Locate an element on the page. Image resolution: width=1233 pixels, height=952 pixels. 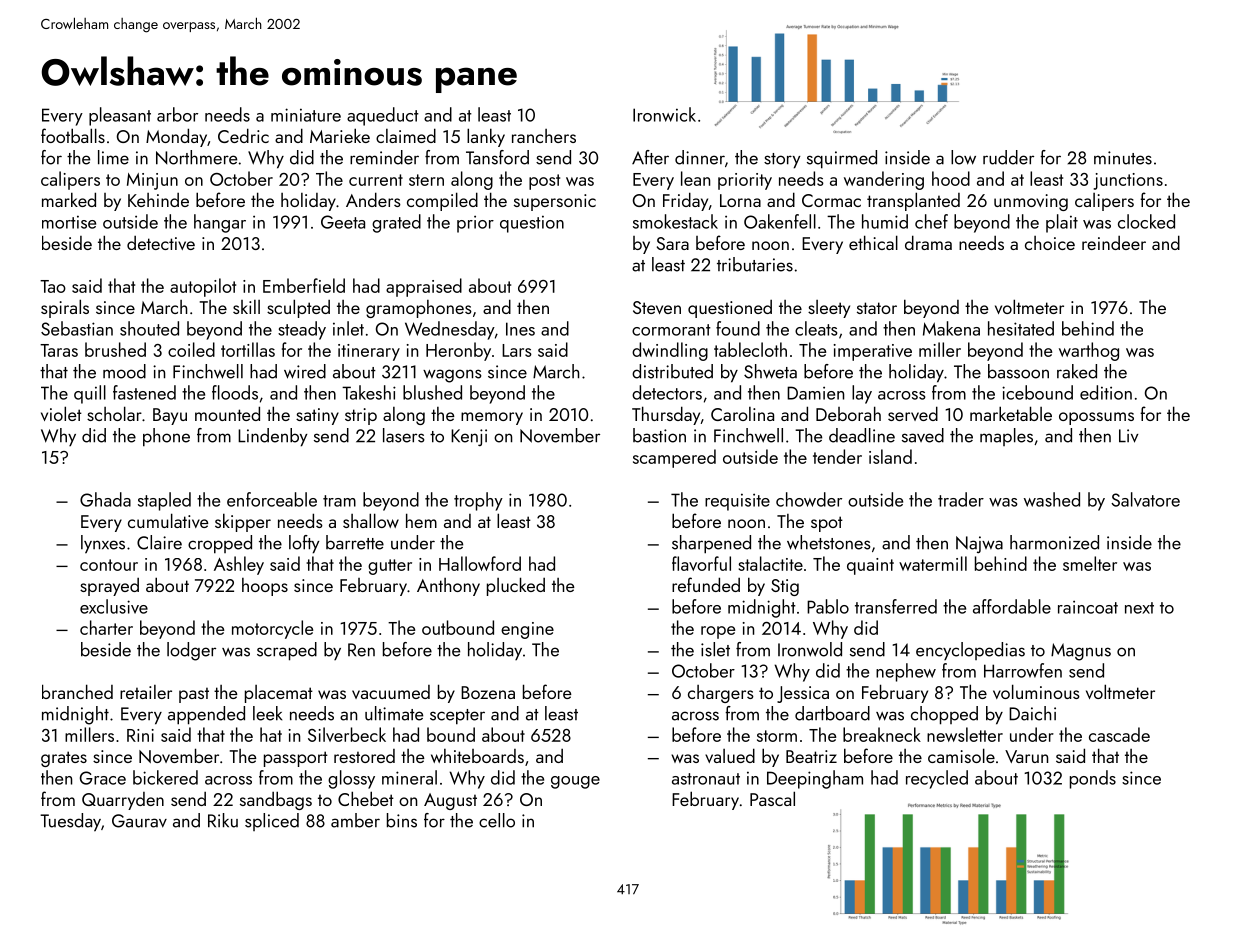
arbor is located at coordinates (177, 114).
